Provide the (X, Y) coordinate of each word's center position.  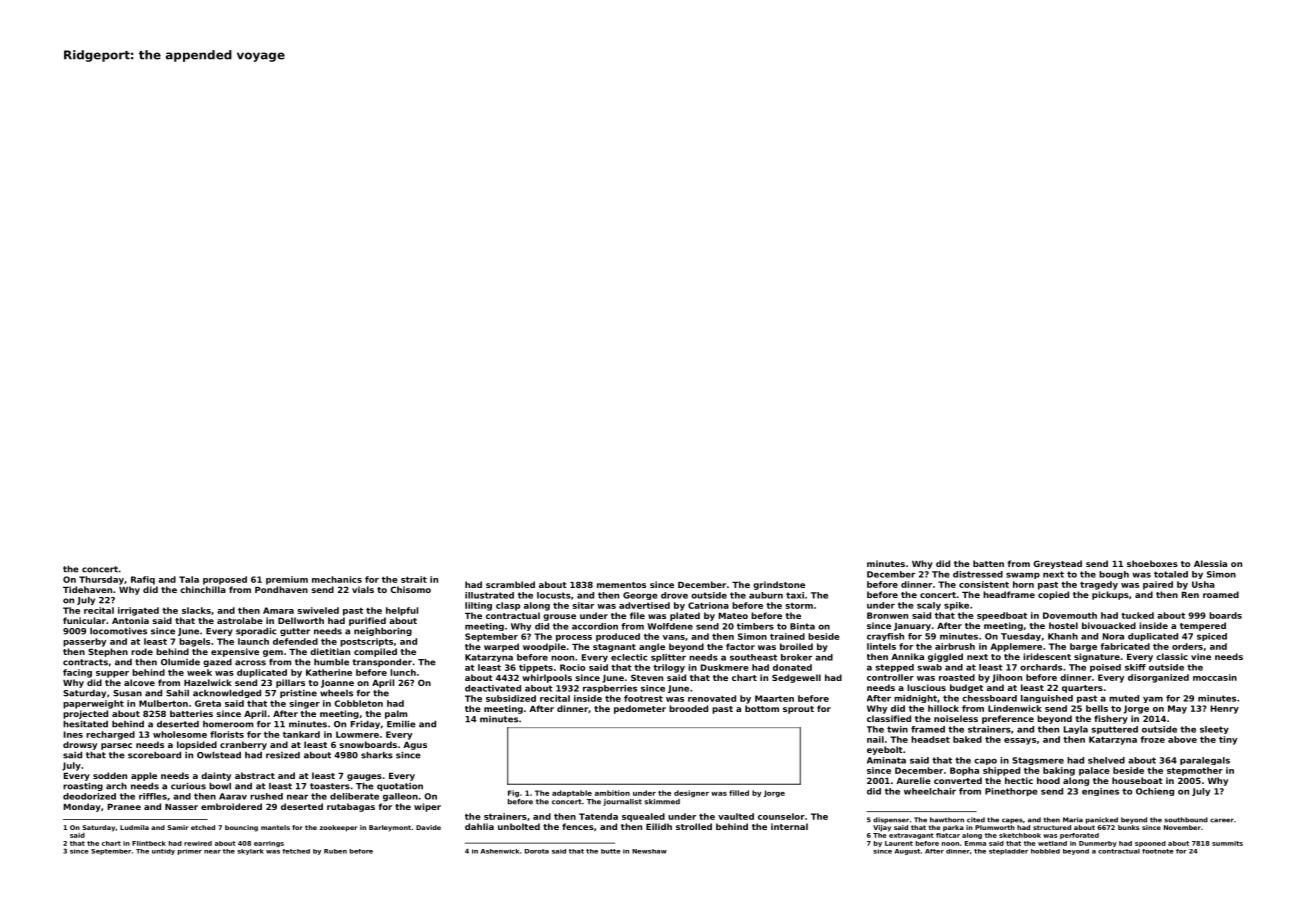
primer (190, 852)
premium (287, 580)
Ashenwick (500, 851)
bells (1097, 708)
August (907, 852)
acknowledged (227, 694)
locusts (554, 595)
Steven (647, 677)
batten (988, 563)
